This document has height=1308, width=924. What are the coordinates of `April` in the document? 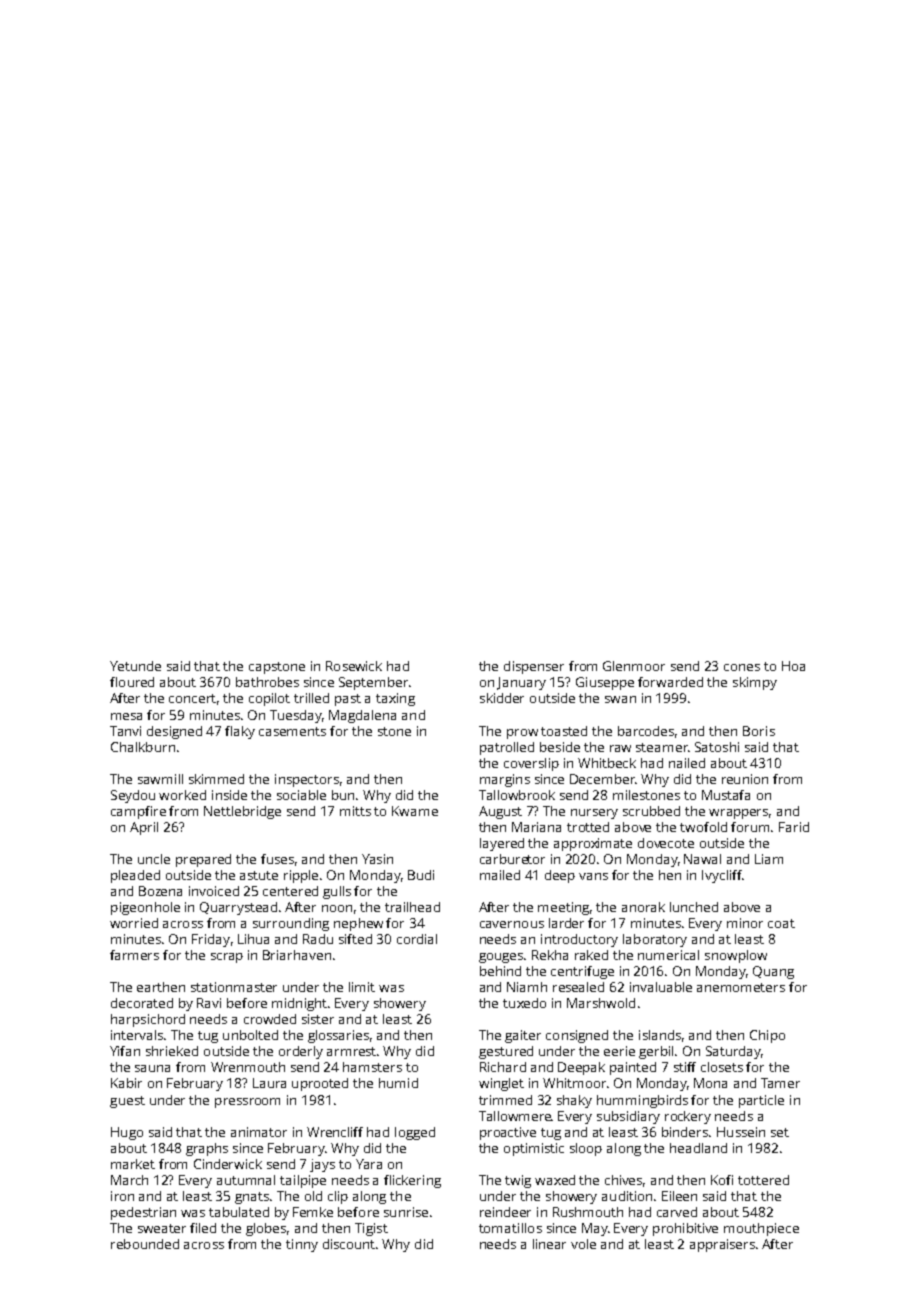 It's located at (144, 828).
